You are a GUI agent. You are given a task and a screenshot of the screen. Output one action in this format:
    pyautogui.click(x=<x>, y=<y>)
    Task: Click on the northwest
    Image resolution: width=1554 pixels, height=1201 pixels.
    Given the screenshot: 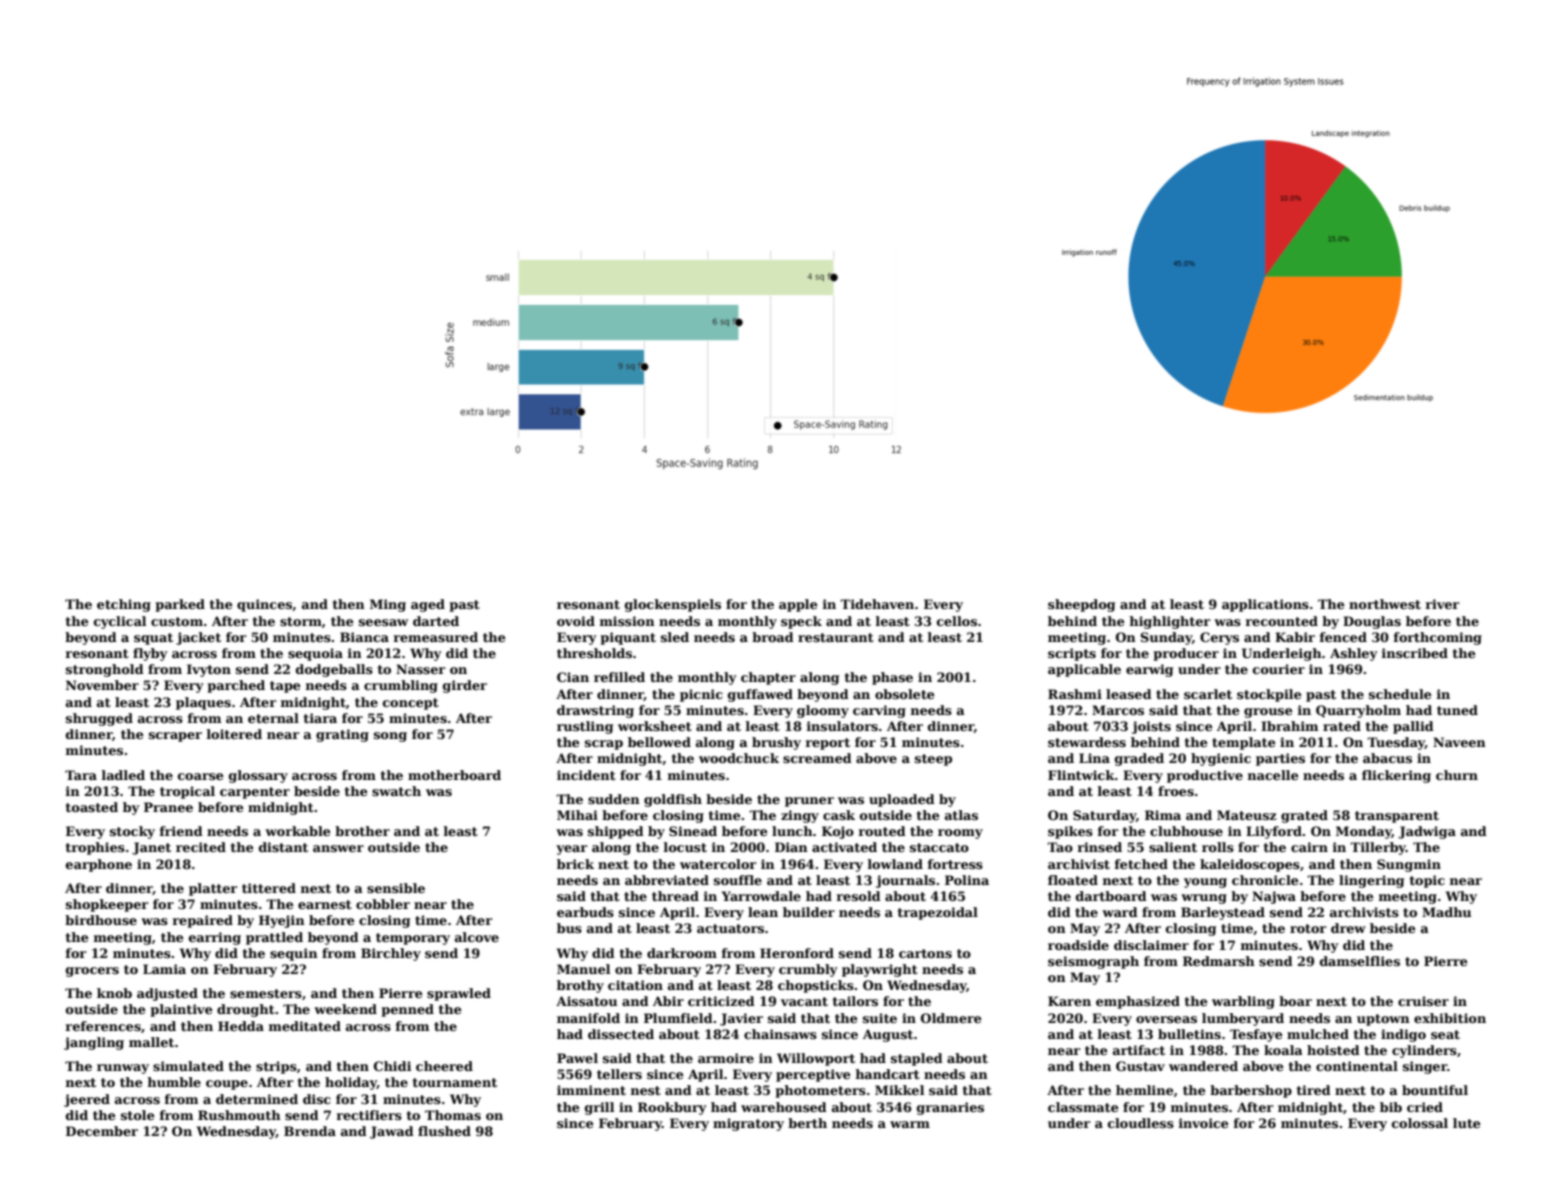 What is the action you would take?
    pyautogui.click(x=1385, y=604)
